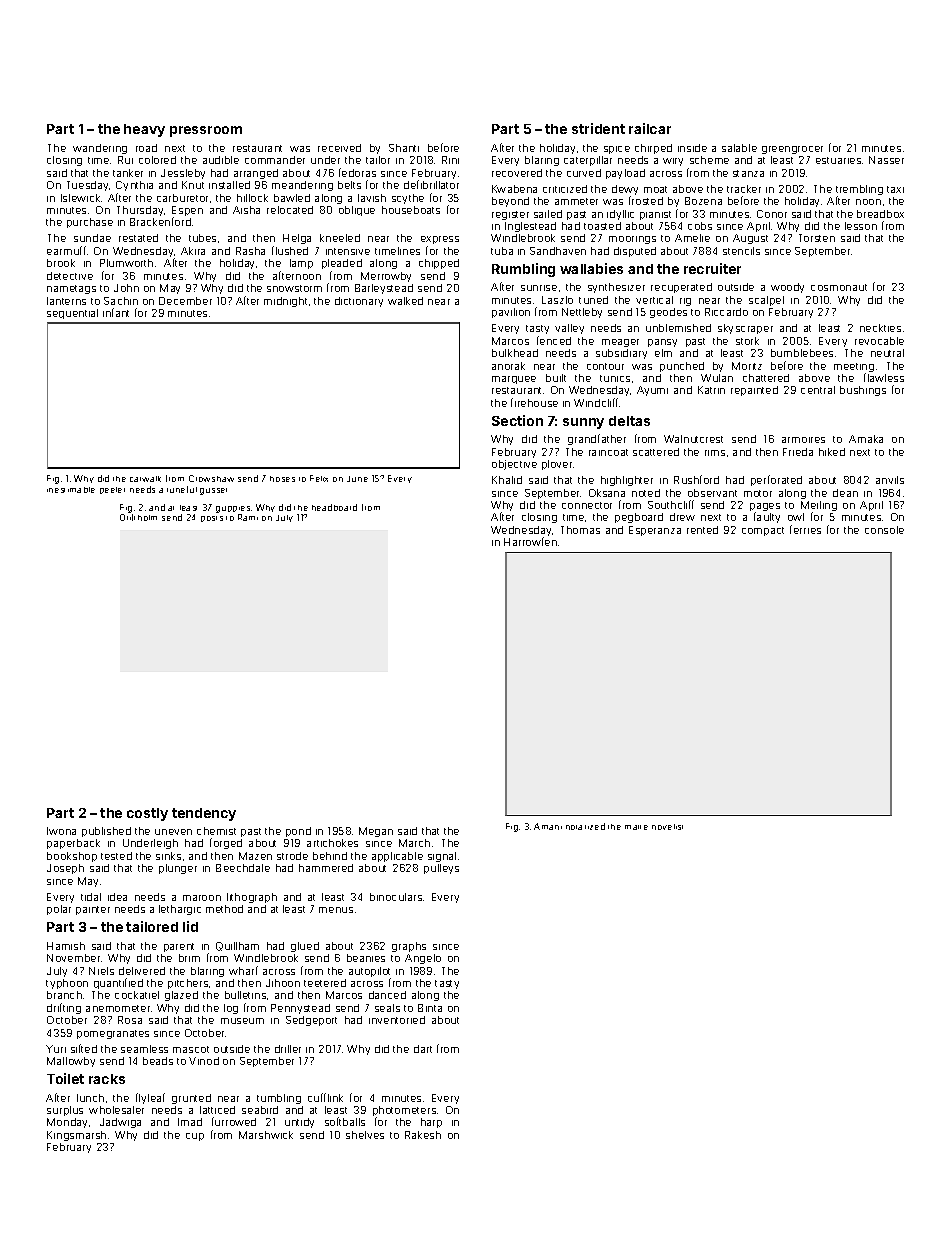  Describe the element at coordinates (423, 959) in the screenshot. I see `Angelo` at that location.
